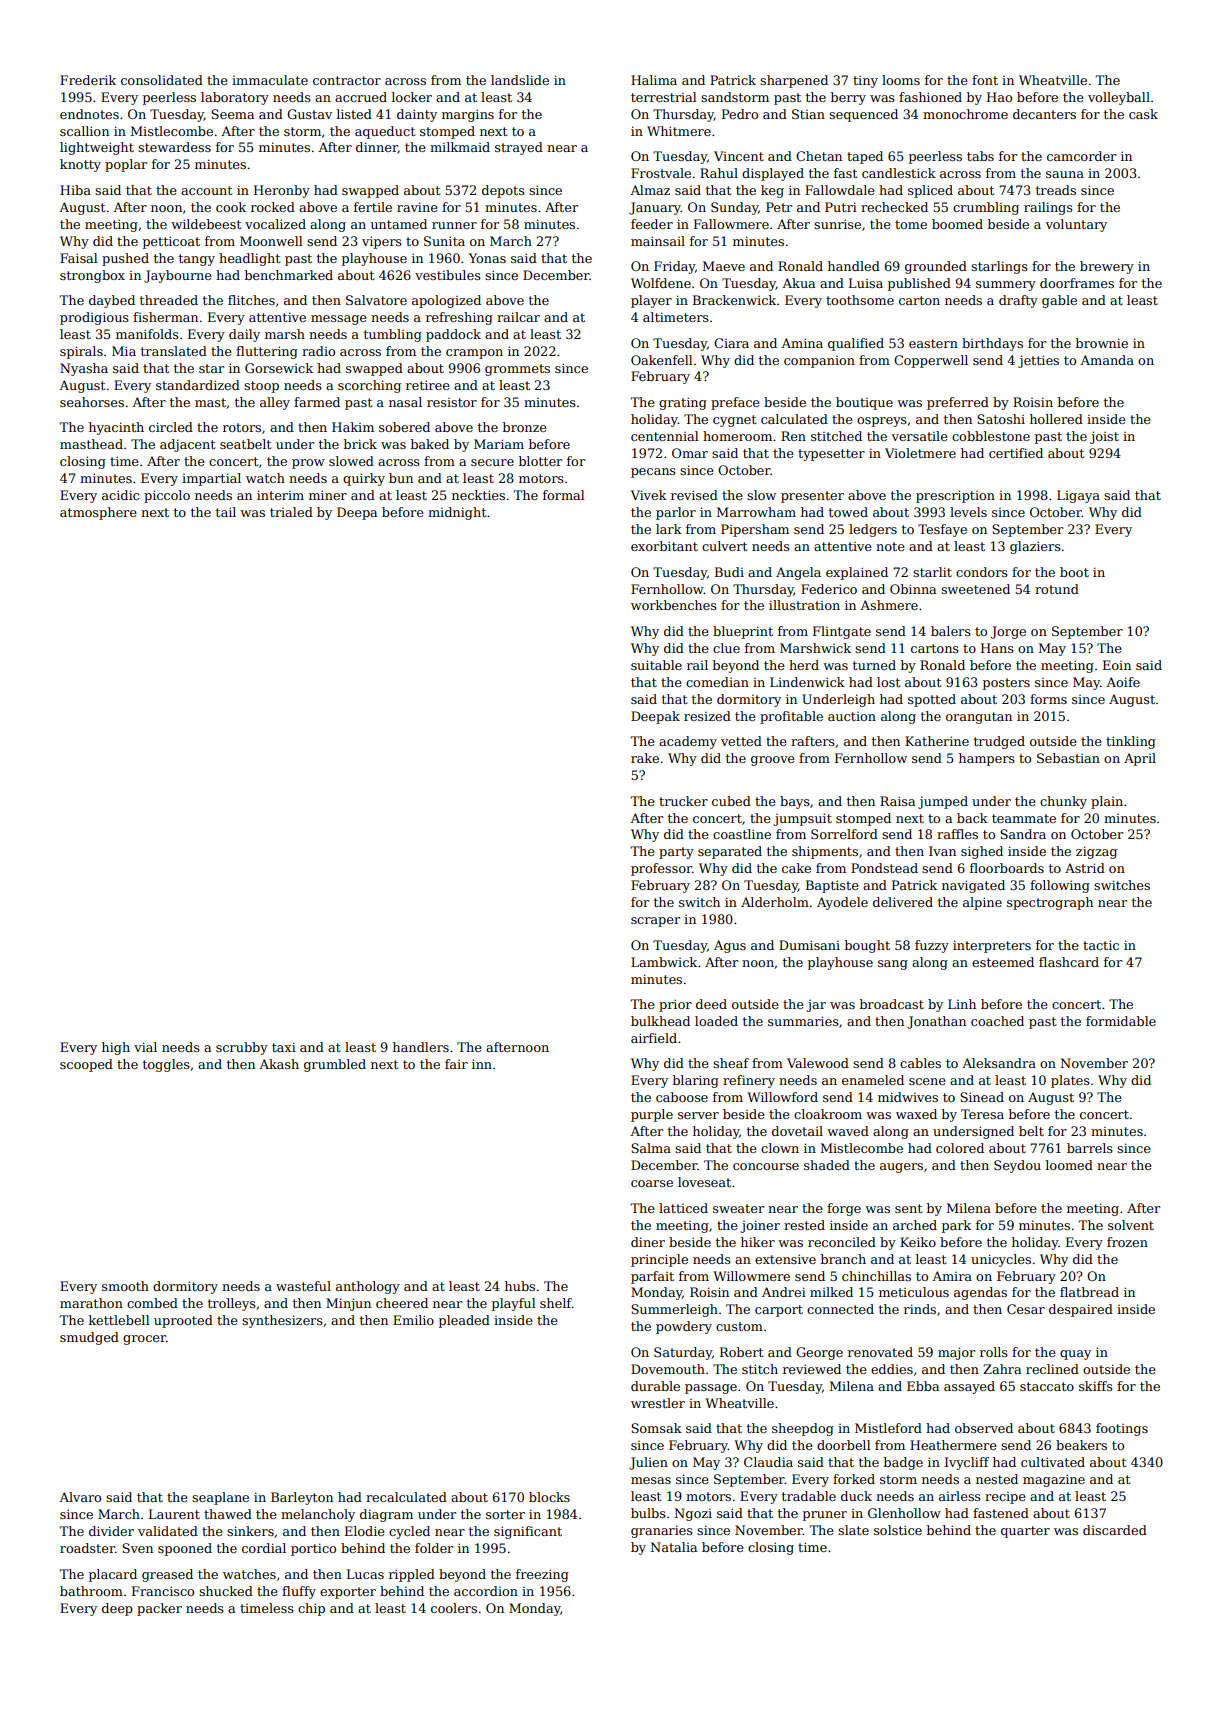 The width and height of the page is (1224, 1731). What do you see at coordinates (1001, 1260) in the page?
I see `unicycles` at bounding box center [1001, 1260].
